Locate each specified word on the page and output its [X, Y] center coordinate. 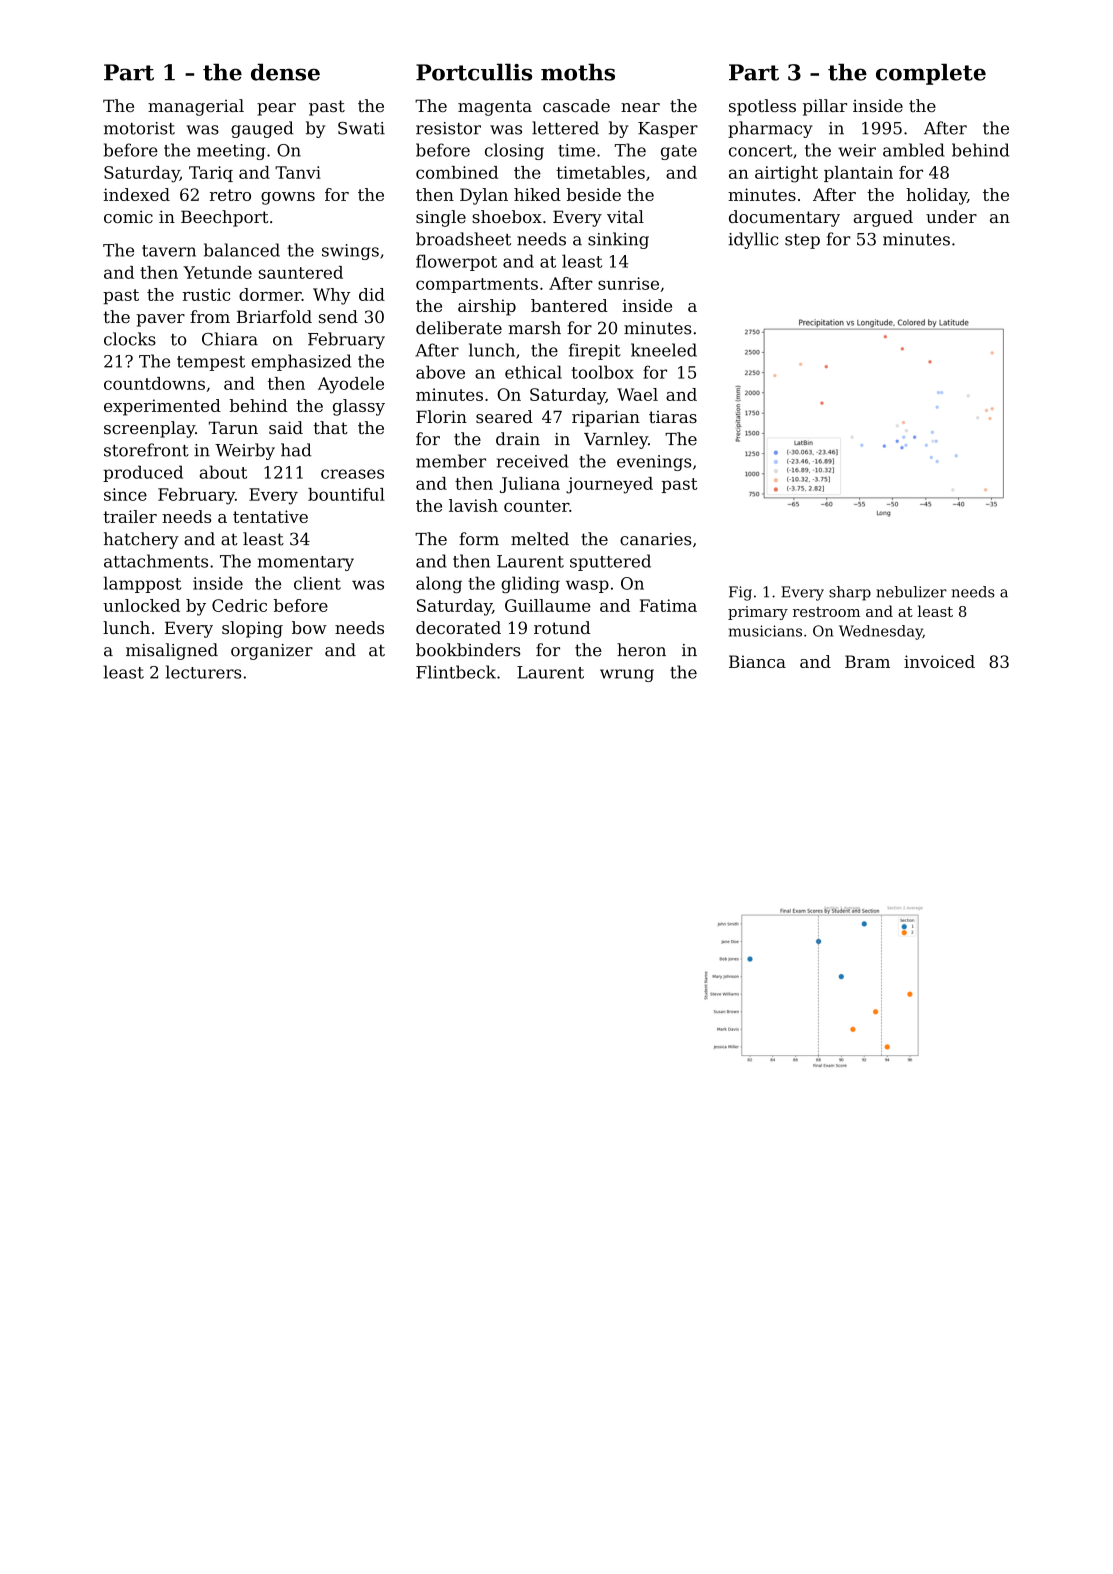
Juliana [530, 485]
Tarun [233, 427]
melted [540, 539]
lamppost [142, 584]
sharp [850, 593]
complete [931, 74]
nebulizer [911, 592]
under [951, 216]
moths [578, 72]
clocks [130, 339]
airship [487, 307]
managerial [196, 107]
